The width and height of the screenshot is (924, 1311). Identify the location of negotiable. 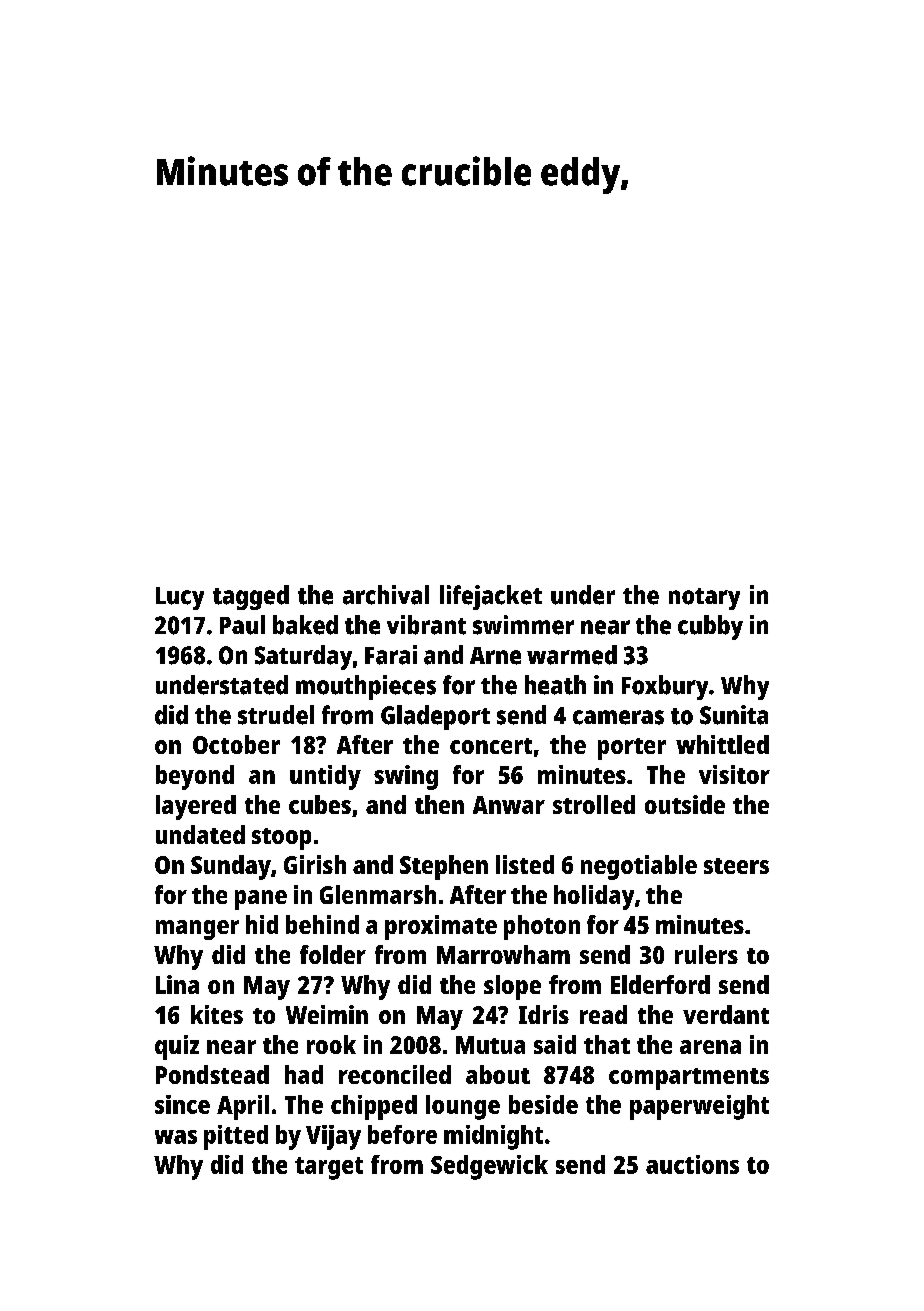
(639, 867).
